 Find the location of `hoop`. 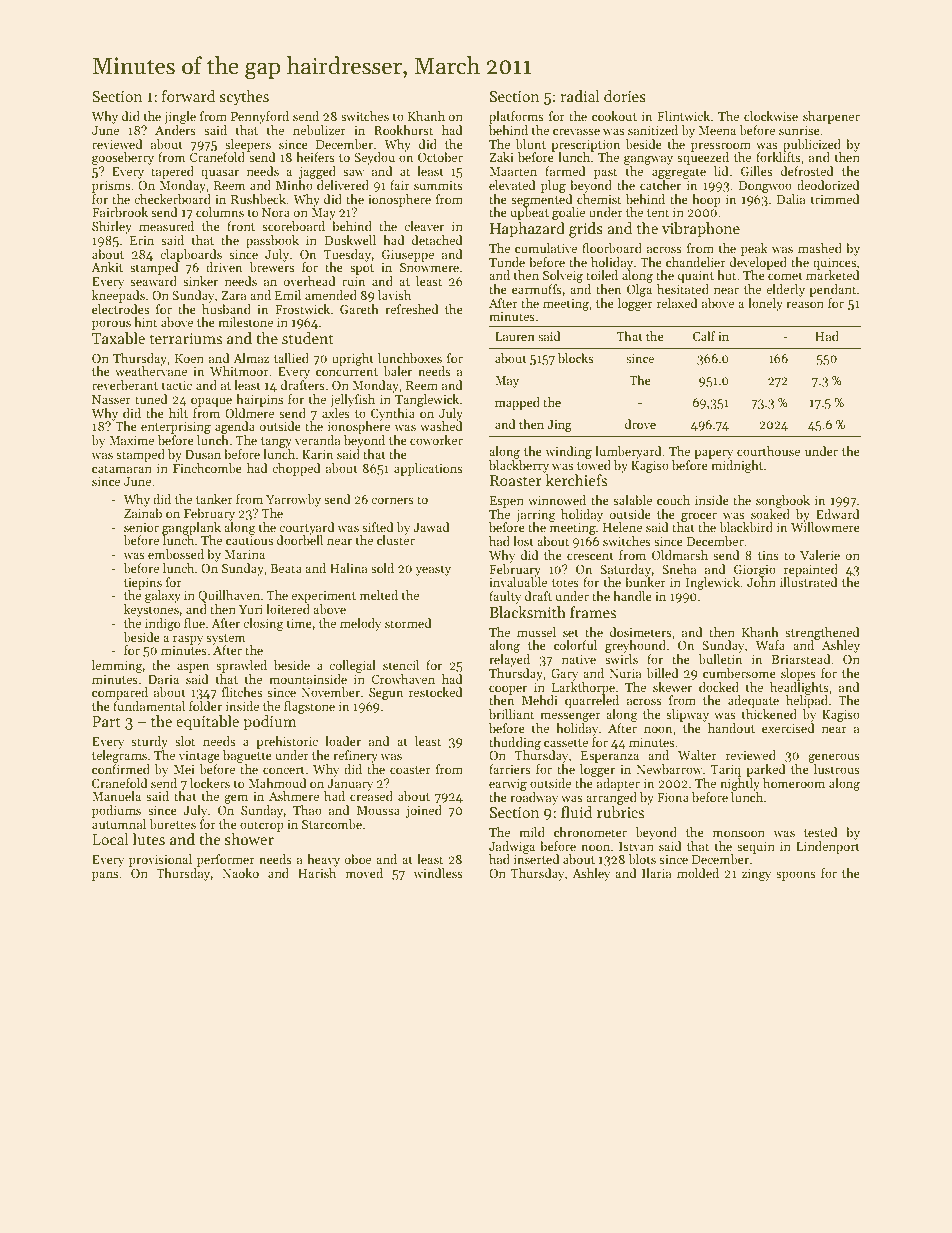

hoop is located at coordinates (706, 200).
